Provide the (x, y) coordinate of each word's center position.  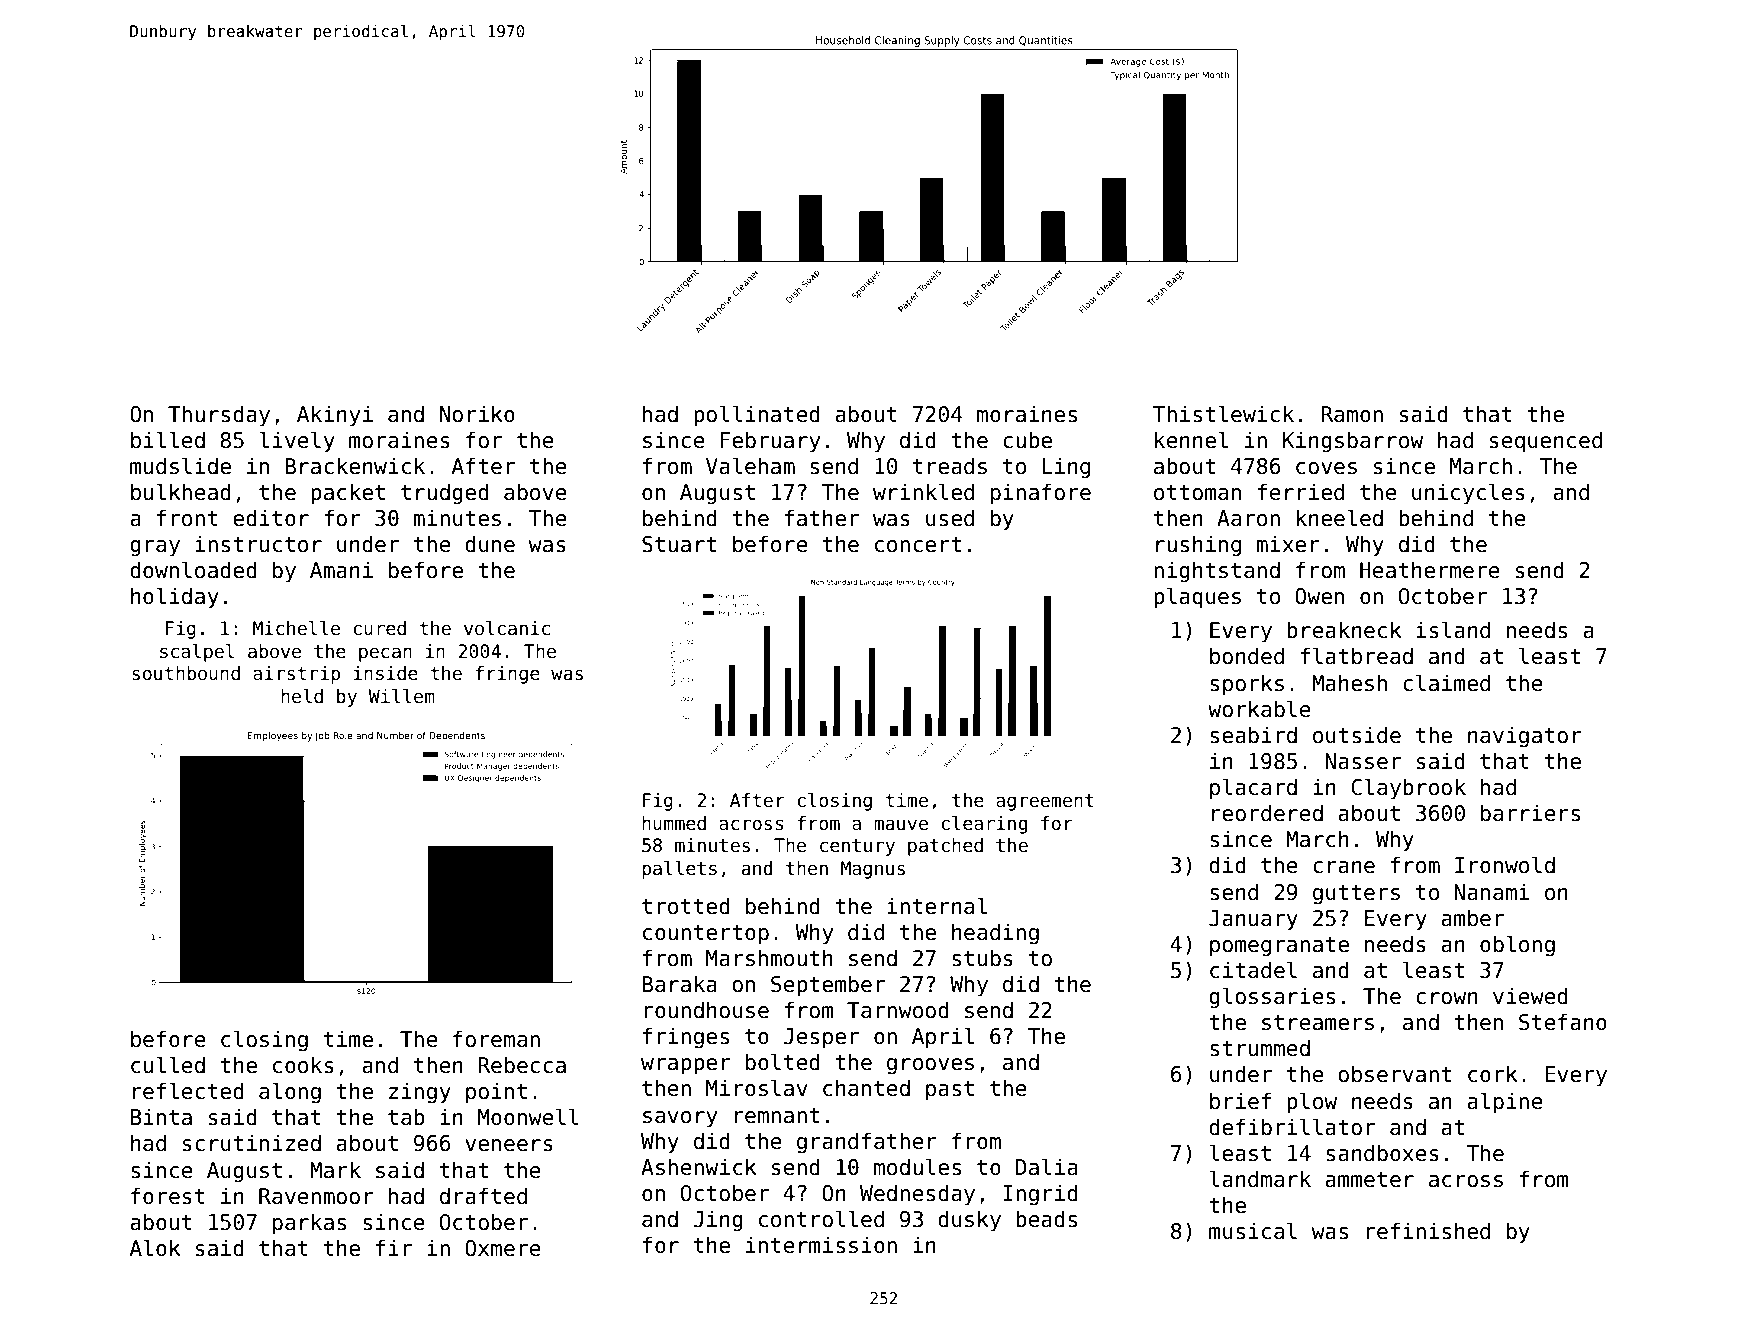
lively (297, 442)
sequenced (1546, 442)
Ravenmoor (316, 1196)
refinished (1428, 1231)
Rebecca (522, 1065)
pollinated (757, 416)
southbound (186, 673)
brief (1240, 1101)
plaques (1197, 598)
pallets (679, 870)
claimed (1446, 683)
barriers (1530, 813)
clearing (984, 825)
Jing (718, 1221)
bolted (783, 1062)
